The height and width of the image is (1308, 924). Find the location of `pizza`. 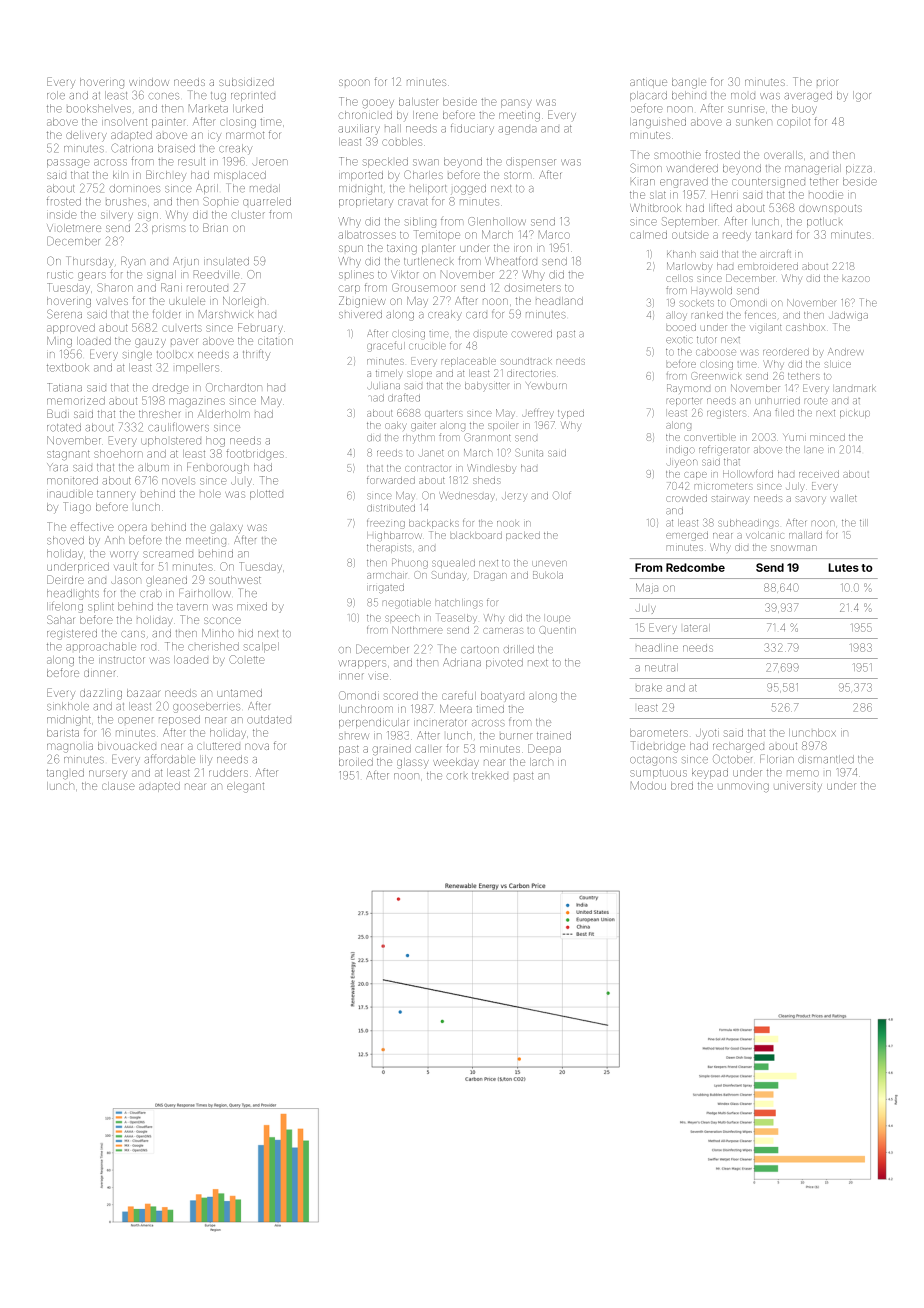

pizza is located at coordinates (859, 170).
